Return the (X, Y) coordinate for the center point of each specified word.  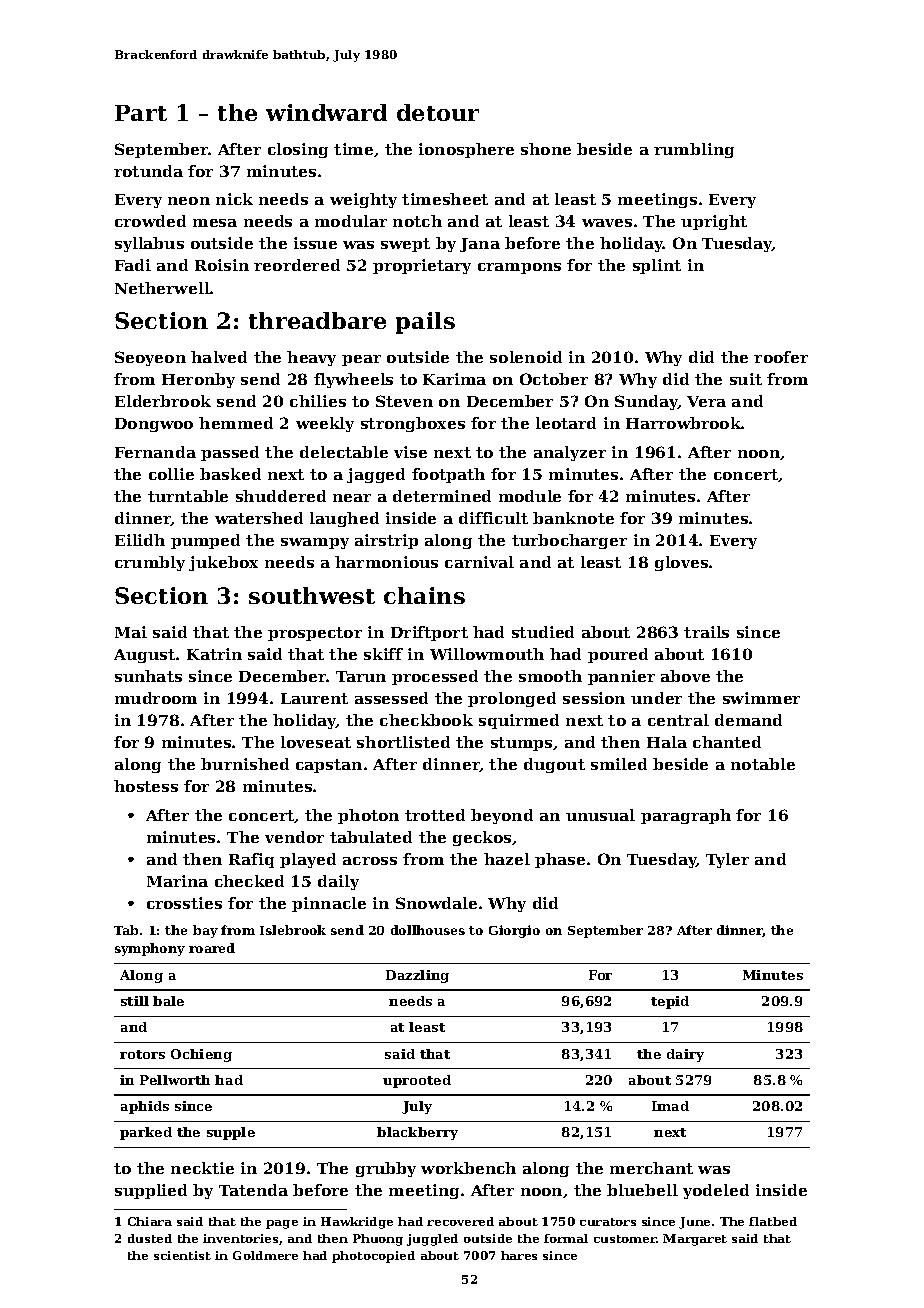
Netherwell (162, 288)
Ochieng (201, 1055)
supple (231, 1133)
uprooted (417, 1081)
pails (425, 323)
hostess (146, 786)
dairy (685, 1055)
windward (326, 112)
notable (763, 764)
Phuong (378, 1240)
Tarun (361, 676)
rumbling (694, 150)
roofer (781, 357)
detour (438, 112)
